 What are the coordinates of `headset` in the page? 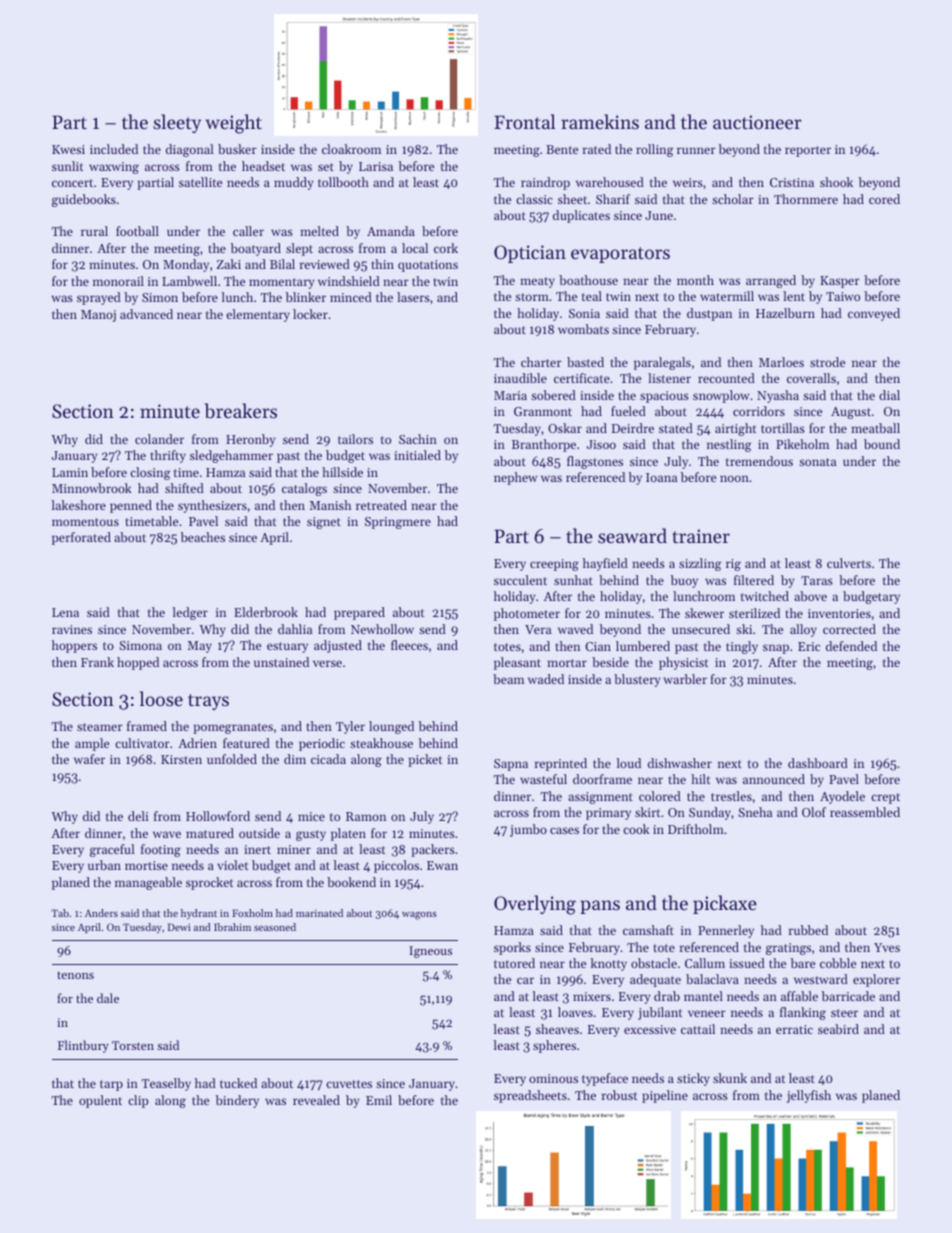 It's located at (263, 166).
